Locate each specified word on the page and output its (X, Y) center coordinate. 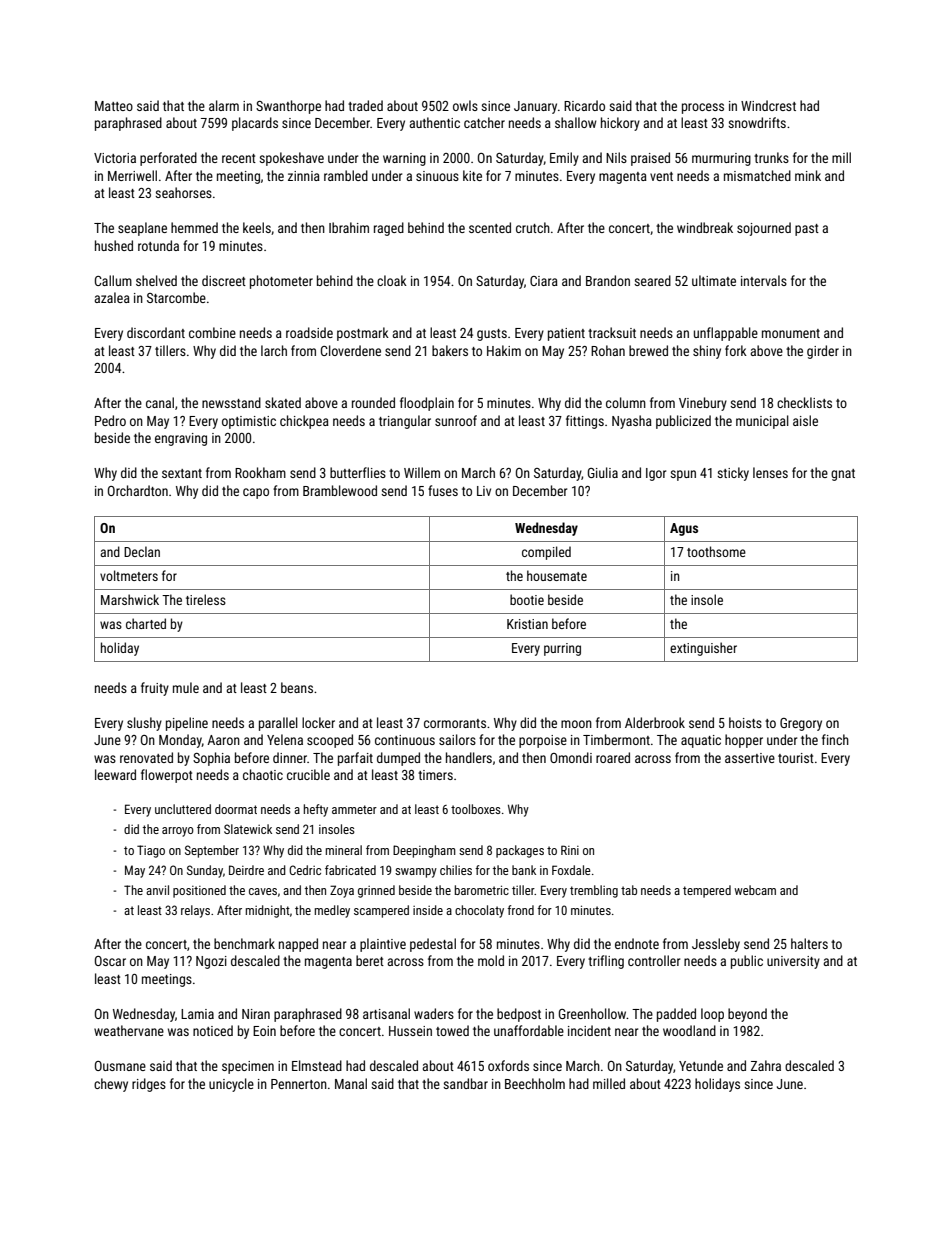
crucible (308, 774)
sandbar (465, 1083)
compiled (546, 553)
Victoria (115, 158)
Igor (656, 474)
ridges (149, 1085)
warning (404, 159)
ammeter (354, 809)
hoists (745, 722)
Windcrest (768, 105)
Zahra (766, 1065)
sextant (182, 473)
